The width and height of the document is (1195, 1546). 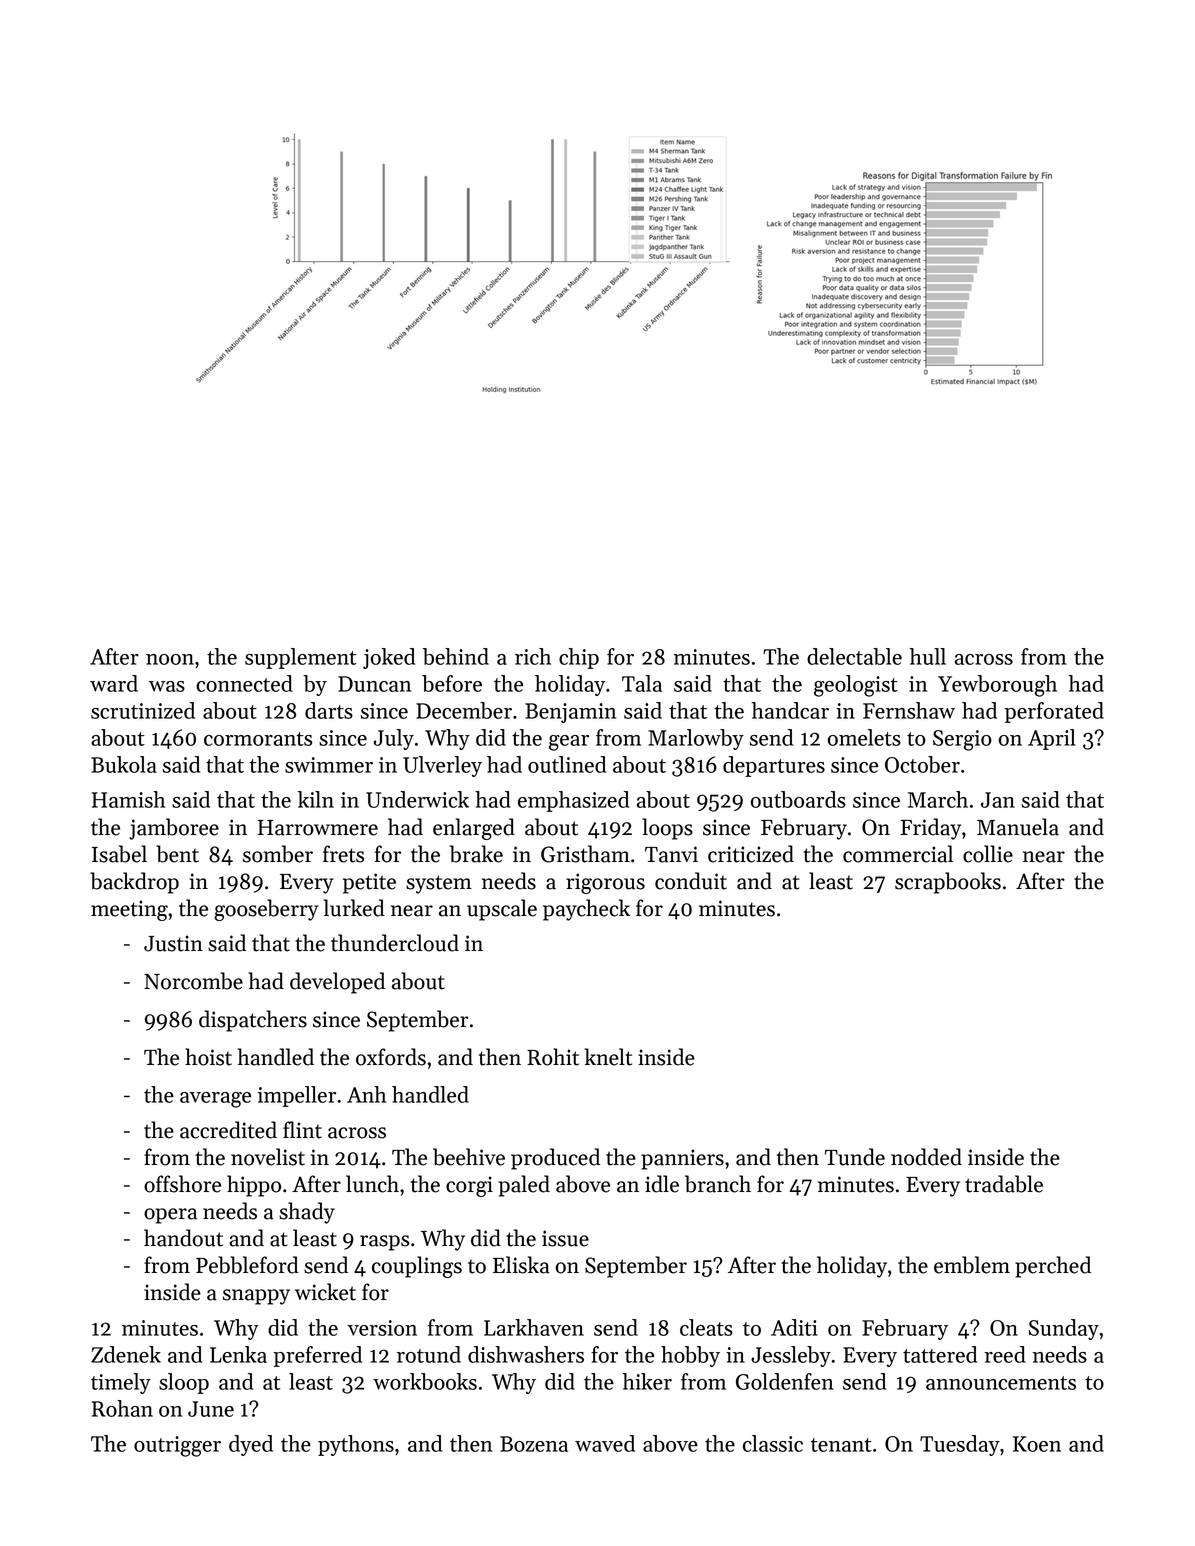 What do you see at coordinates (1054, 712) in the document?
I see `perforated` at bounding box center [1054, 712].
